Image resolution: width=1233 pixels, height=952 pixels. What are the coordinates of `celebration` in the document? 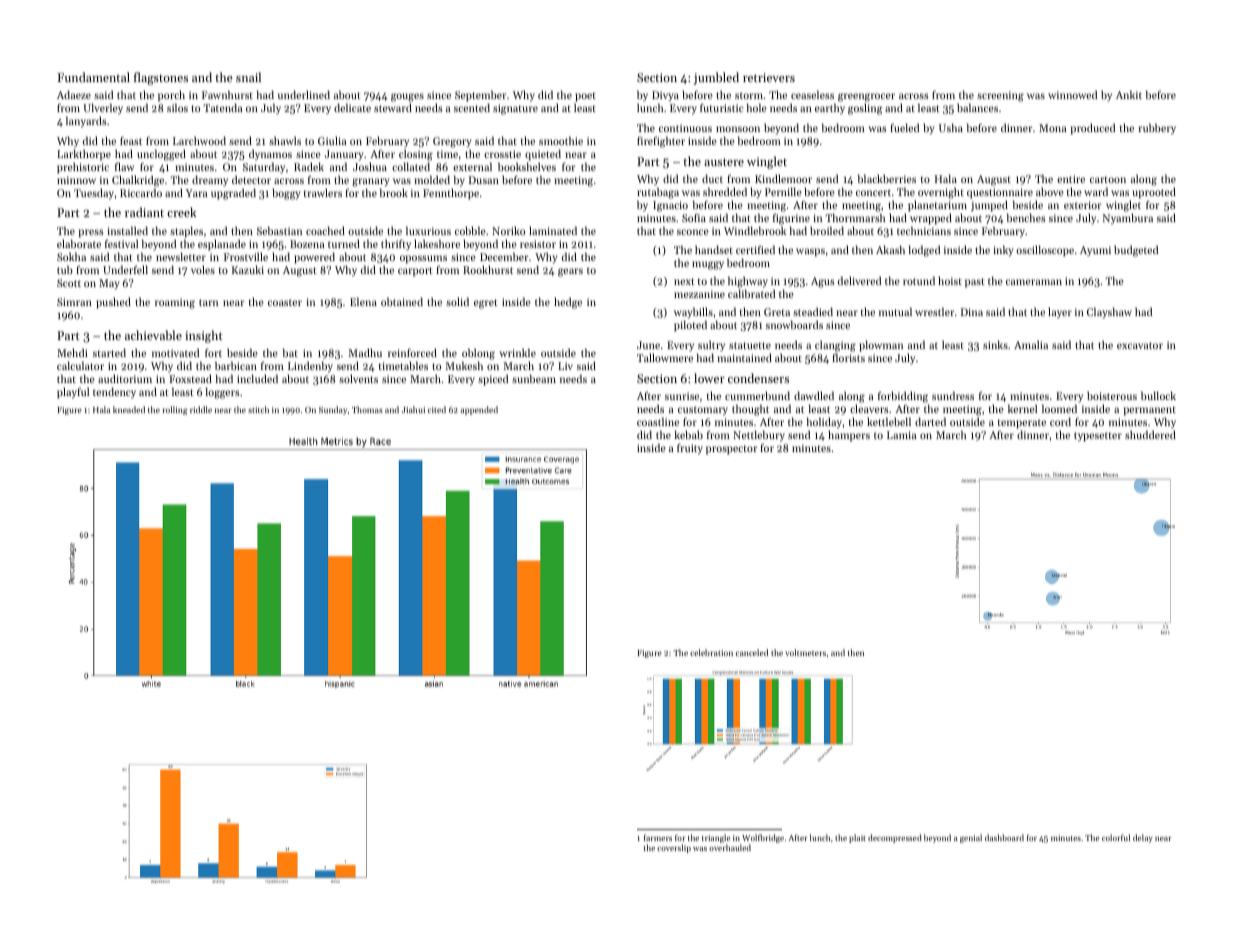 It's located at (711, 652).
